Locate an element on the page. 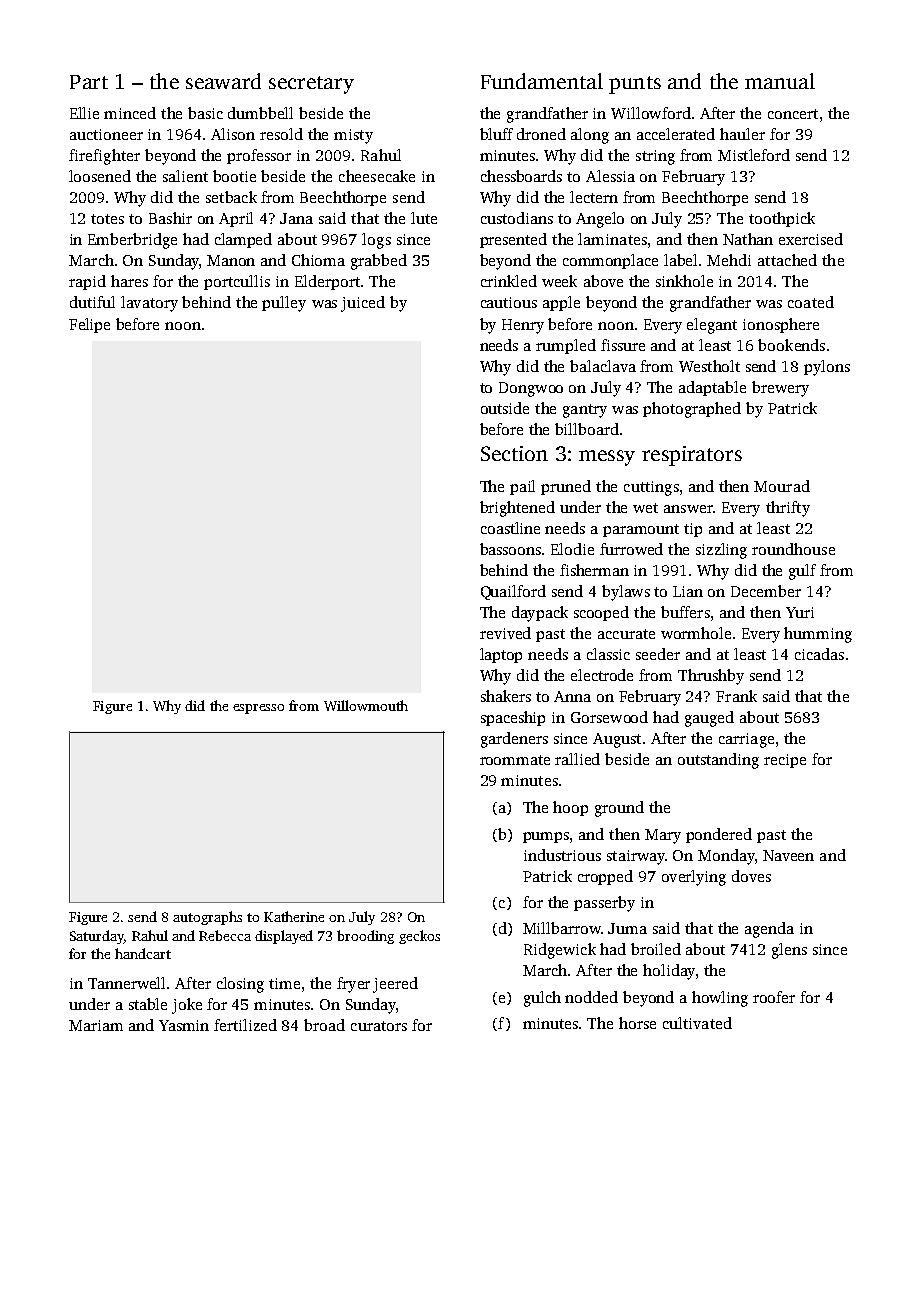 The width and height of the document is (924, 1308). spaceship is located at coordinates (513, 718).
